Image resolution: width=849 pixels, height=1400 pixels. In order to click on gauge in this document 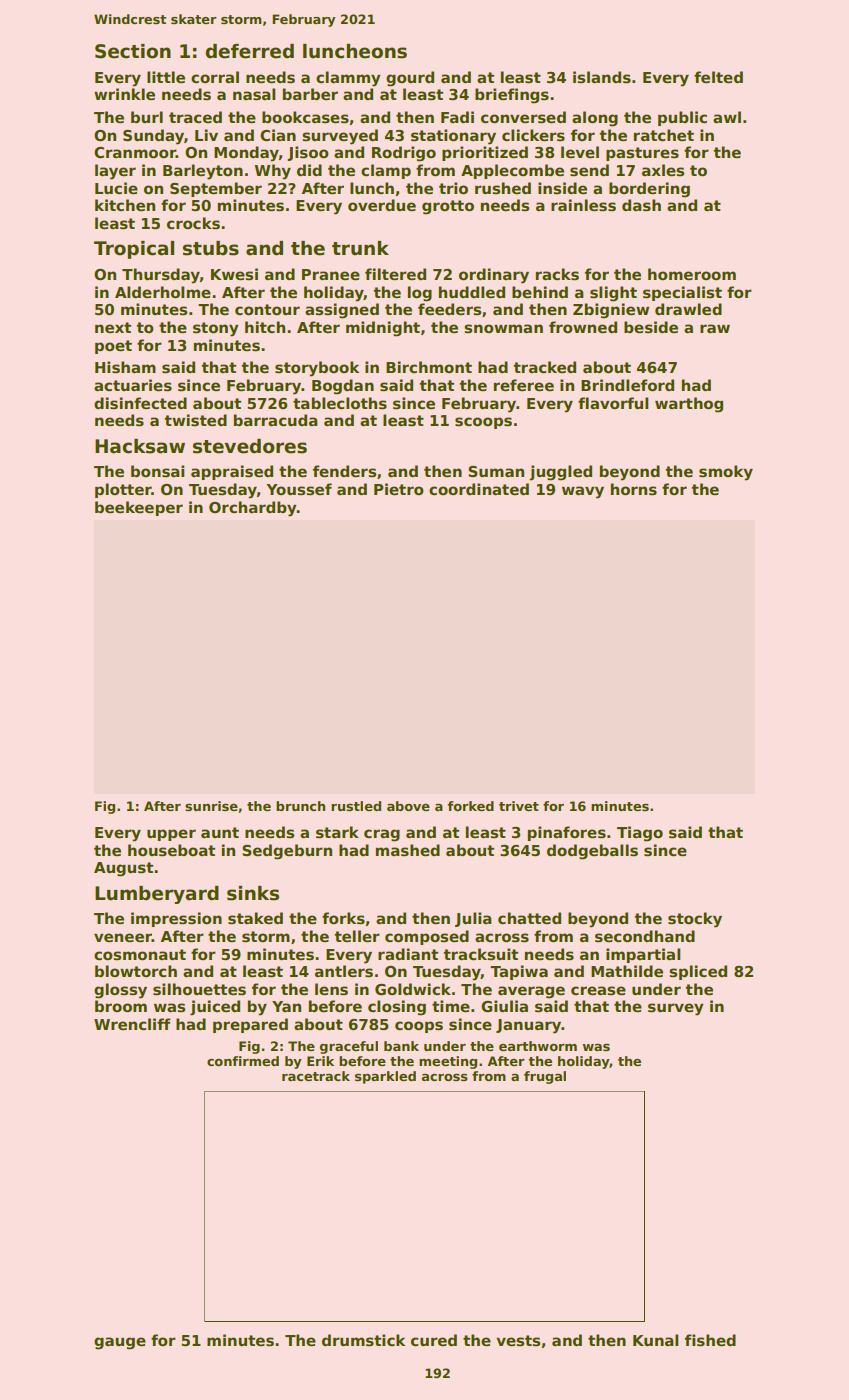, I will do `click(120, 1343)`.
